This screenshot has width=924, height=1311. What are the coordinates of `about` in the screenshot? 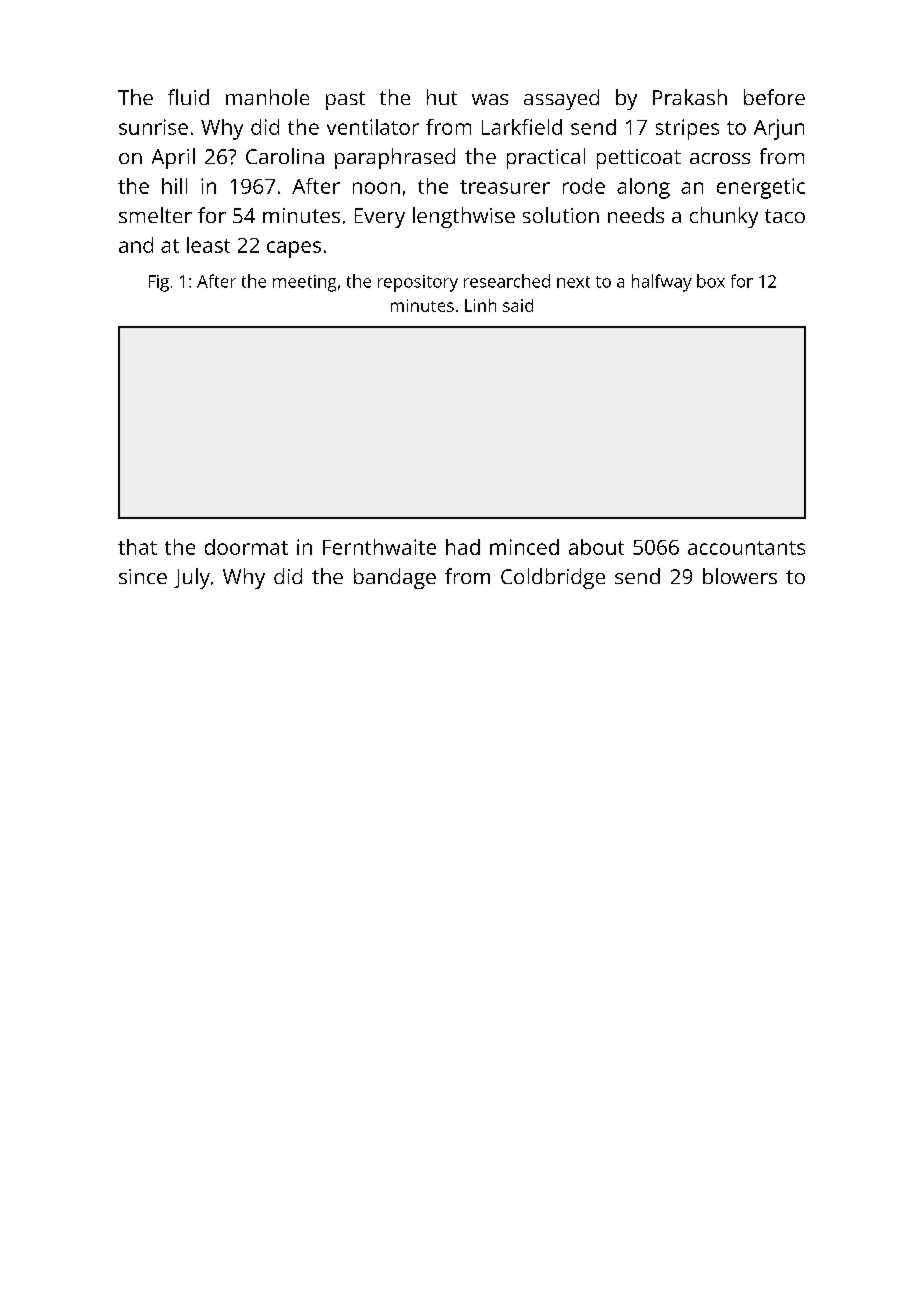 It's located at (596, 547).
